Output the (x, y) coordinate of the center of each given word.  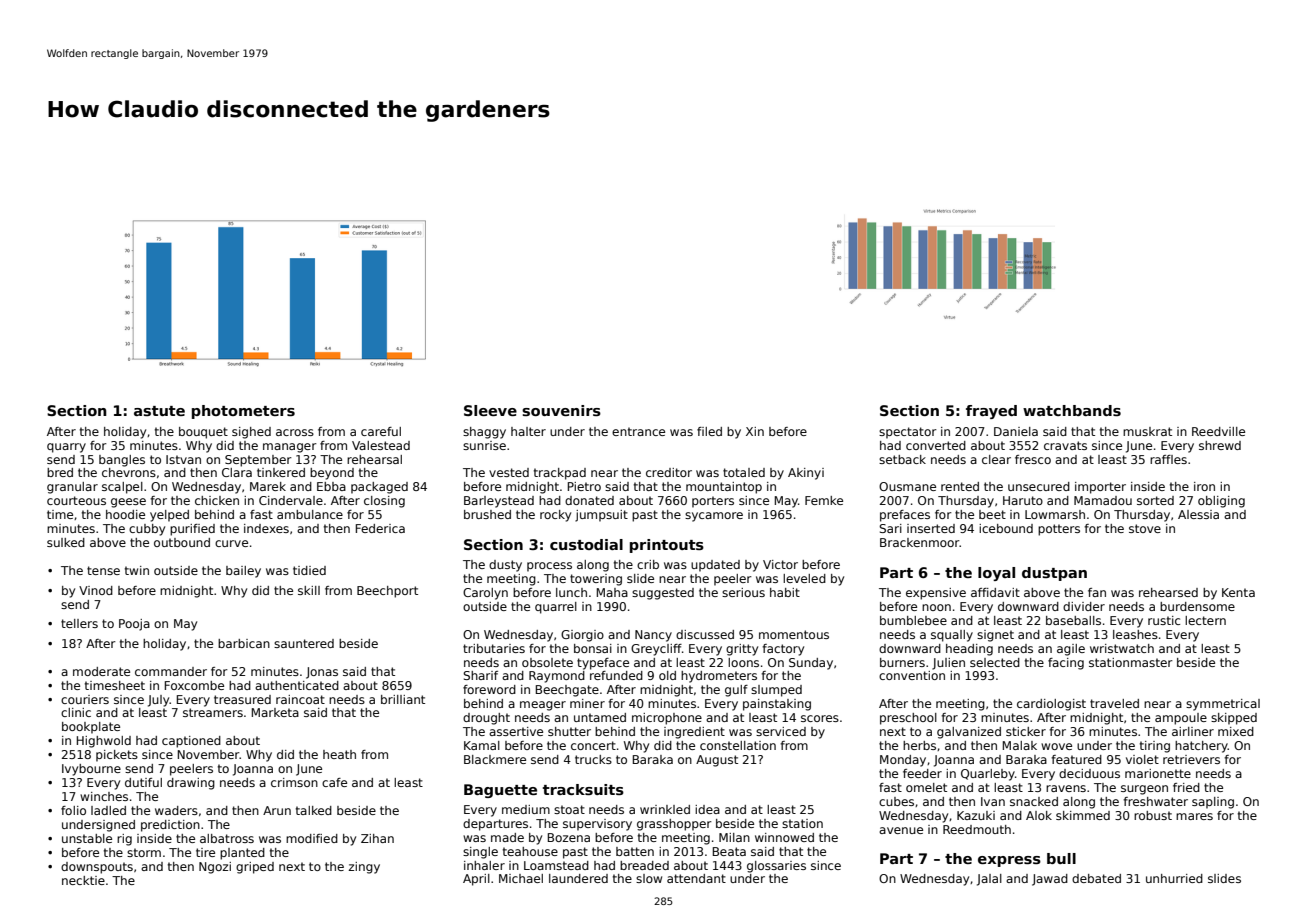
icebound (1006, 528)
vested (509, 472)
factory (783, 650)
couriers (85, 699)
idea (707, 809)
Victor (780, 564)
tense (103, 570)
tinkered (281, 472)
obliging (1221, 502)
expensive (936, 594)
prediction (170, 826)
